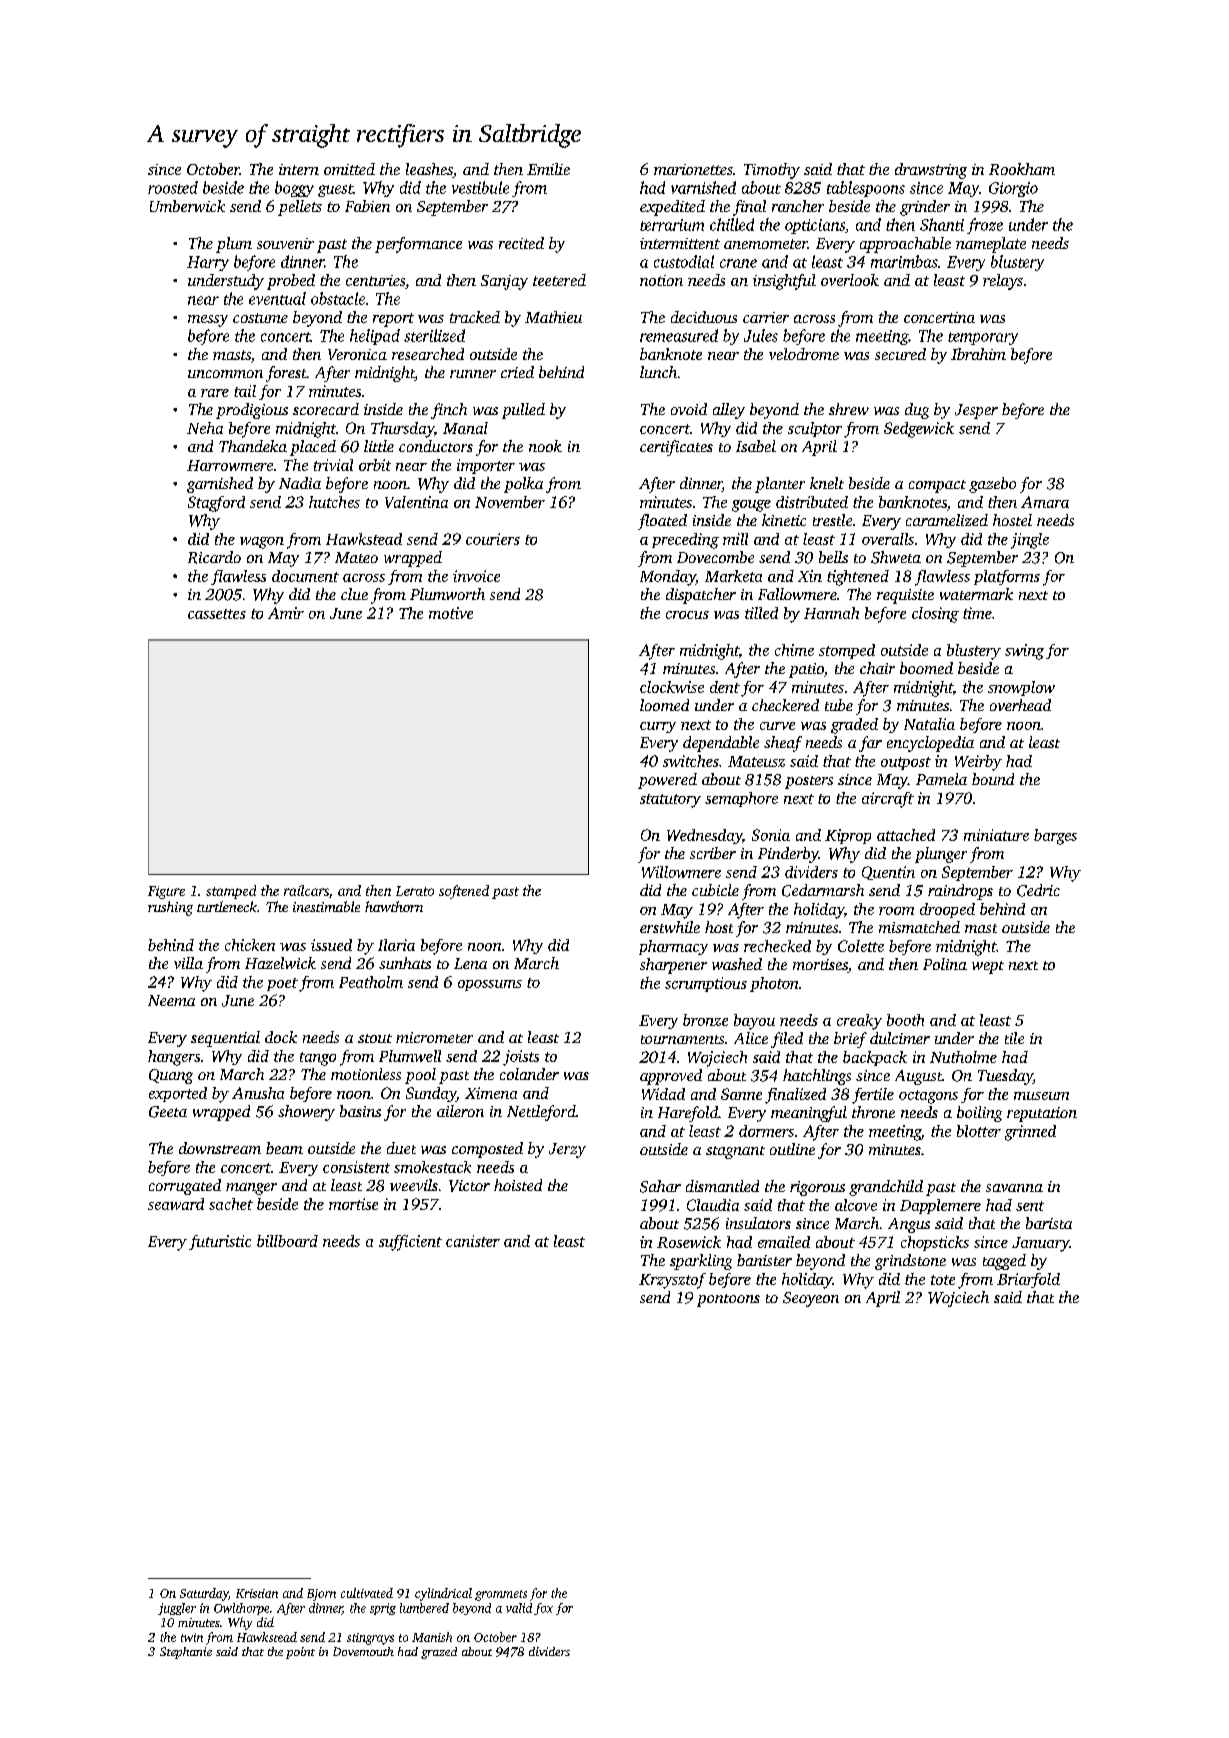  Describe the element at coordinates (217, 614) in the document. I see `cassettes` at that location.
